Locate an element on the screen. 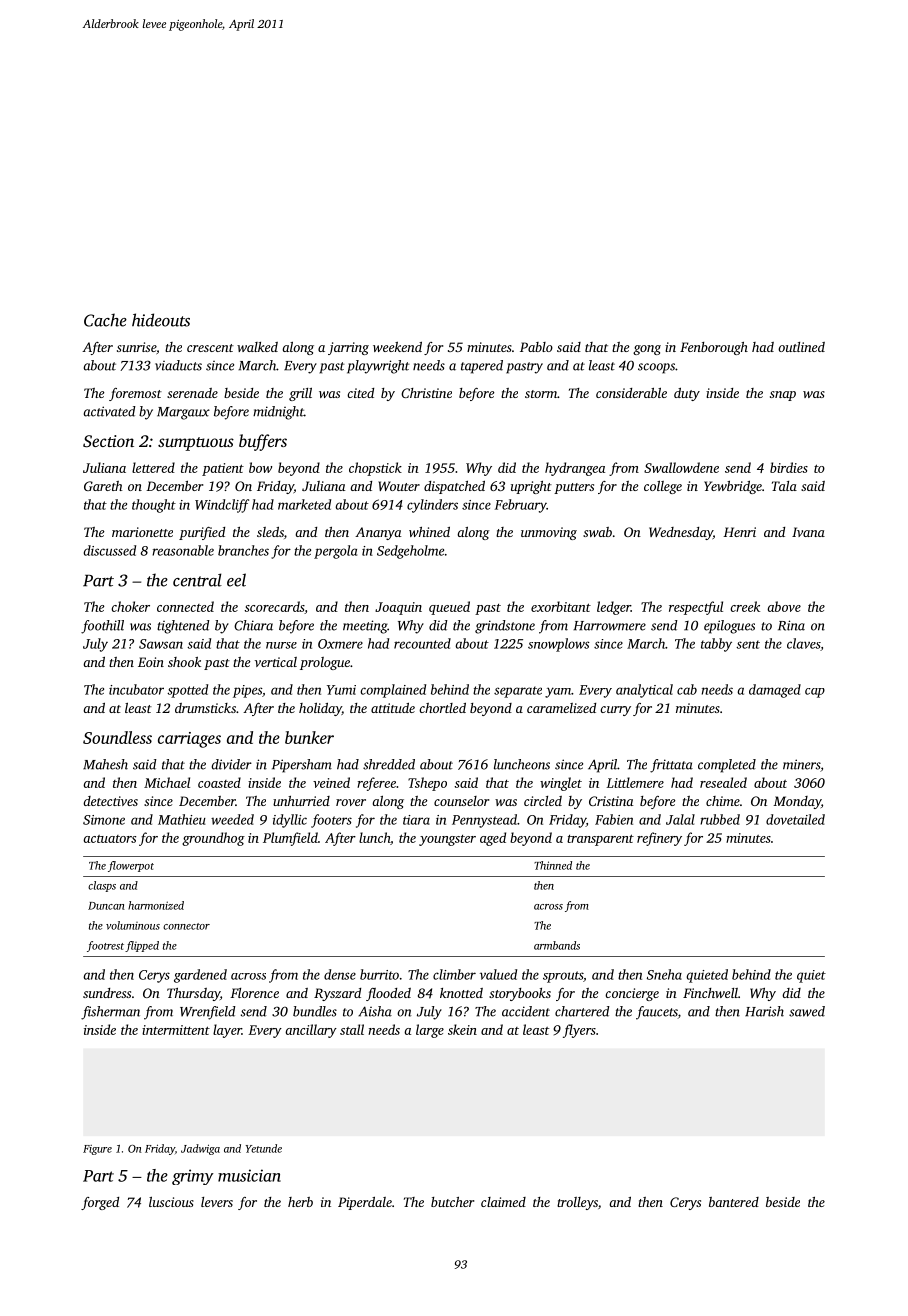 Image resolution: width=908 pixels, height=1316 pixels. spotted is located at coordinates (187, 691).
